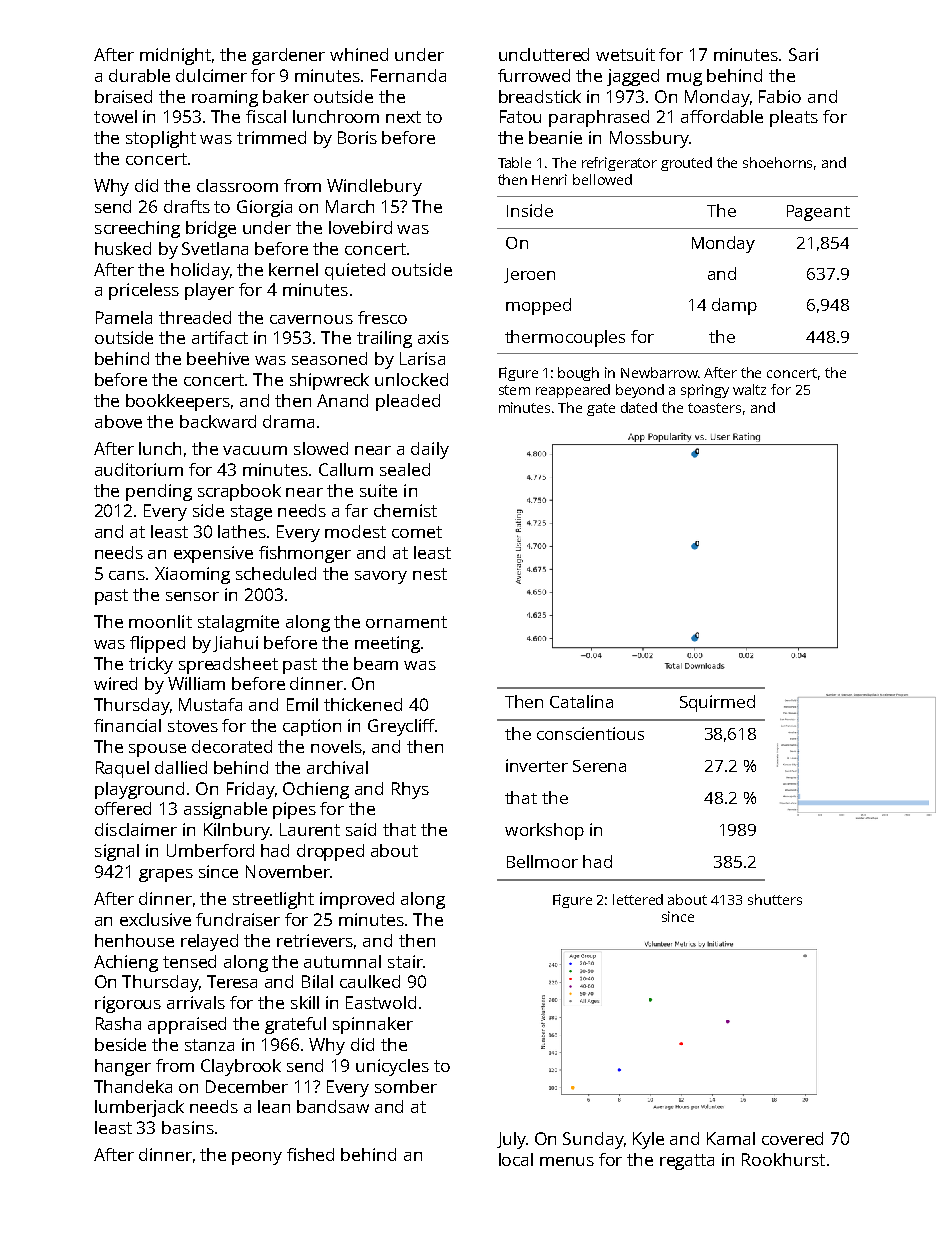  I want to click on inverter, so click(537, 765).
